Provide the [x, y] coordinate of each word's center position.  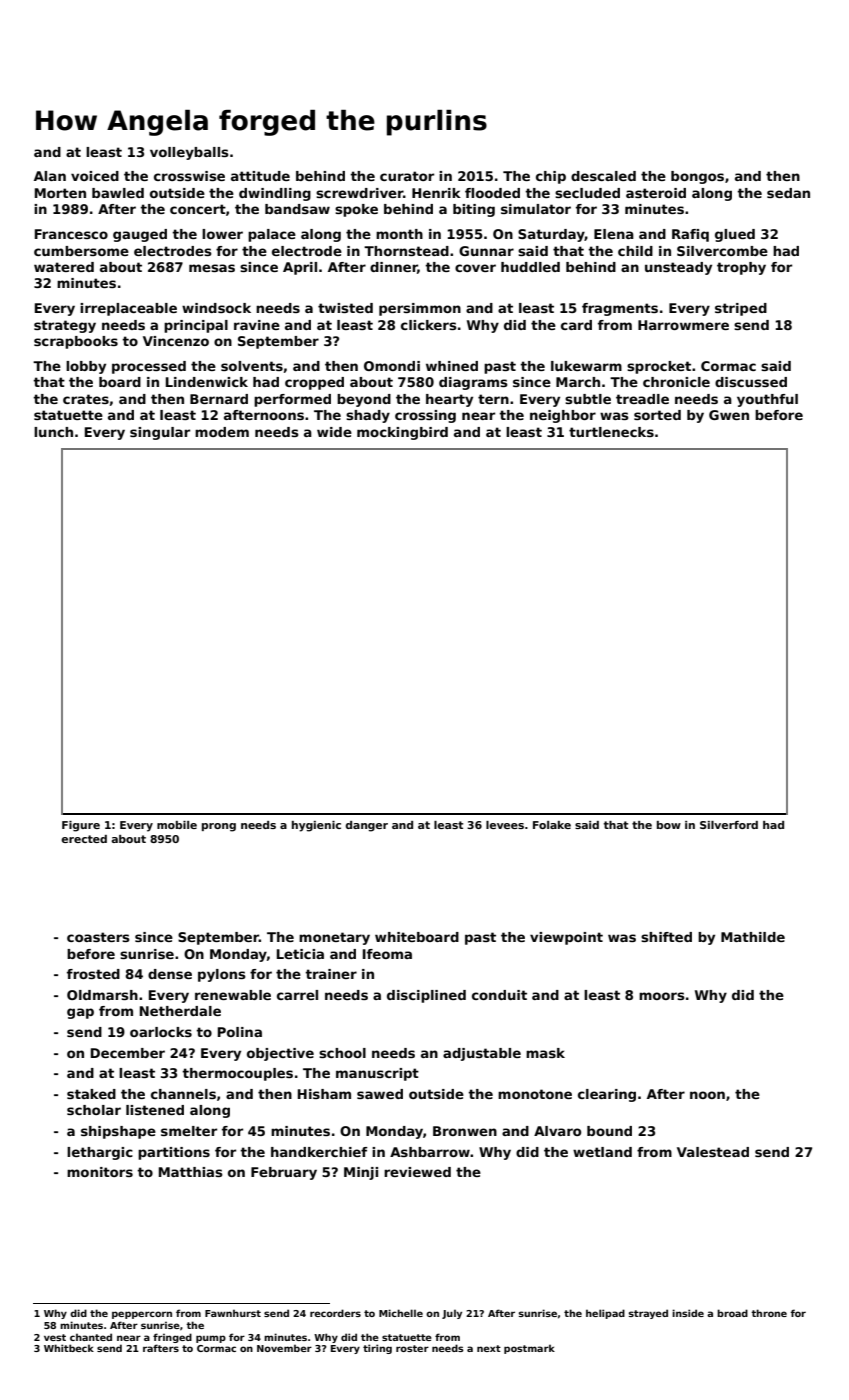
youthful [767, 400]
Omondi [392, 366]
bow [669, 825]
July [452, 1314]
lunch [53, 432]
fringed [172, 1338]
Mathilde [753, 937]
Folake [552, 825]
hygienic [316, 826]
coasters [98, 937]
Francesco [71, 234]
